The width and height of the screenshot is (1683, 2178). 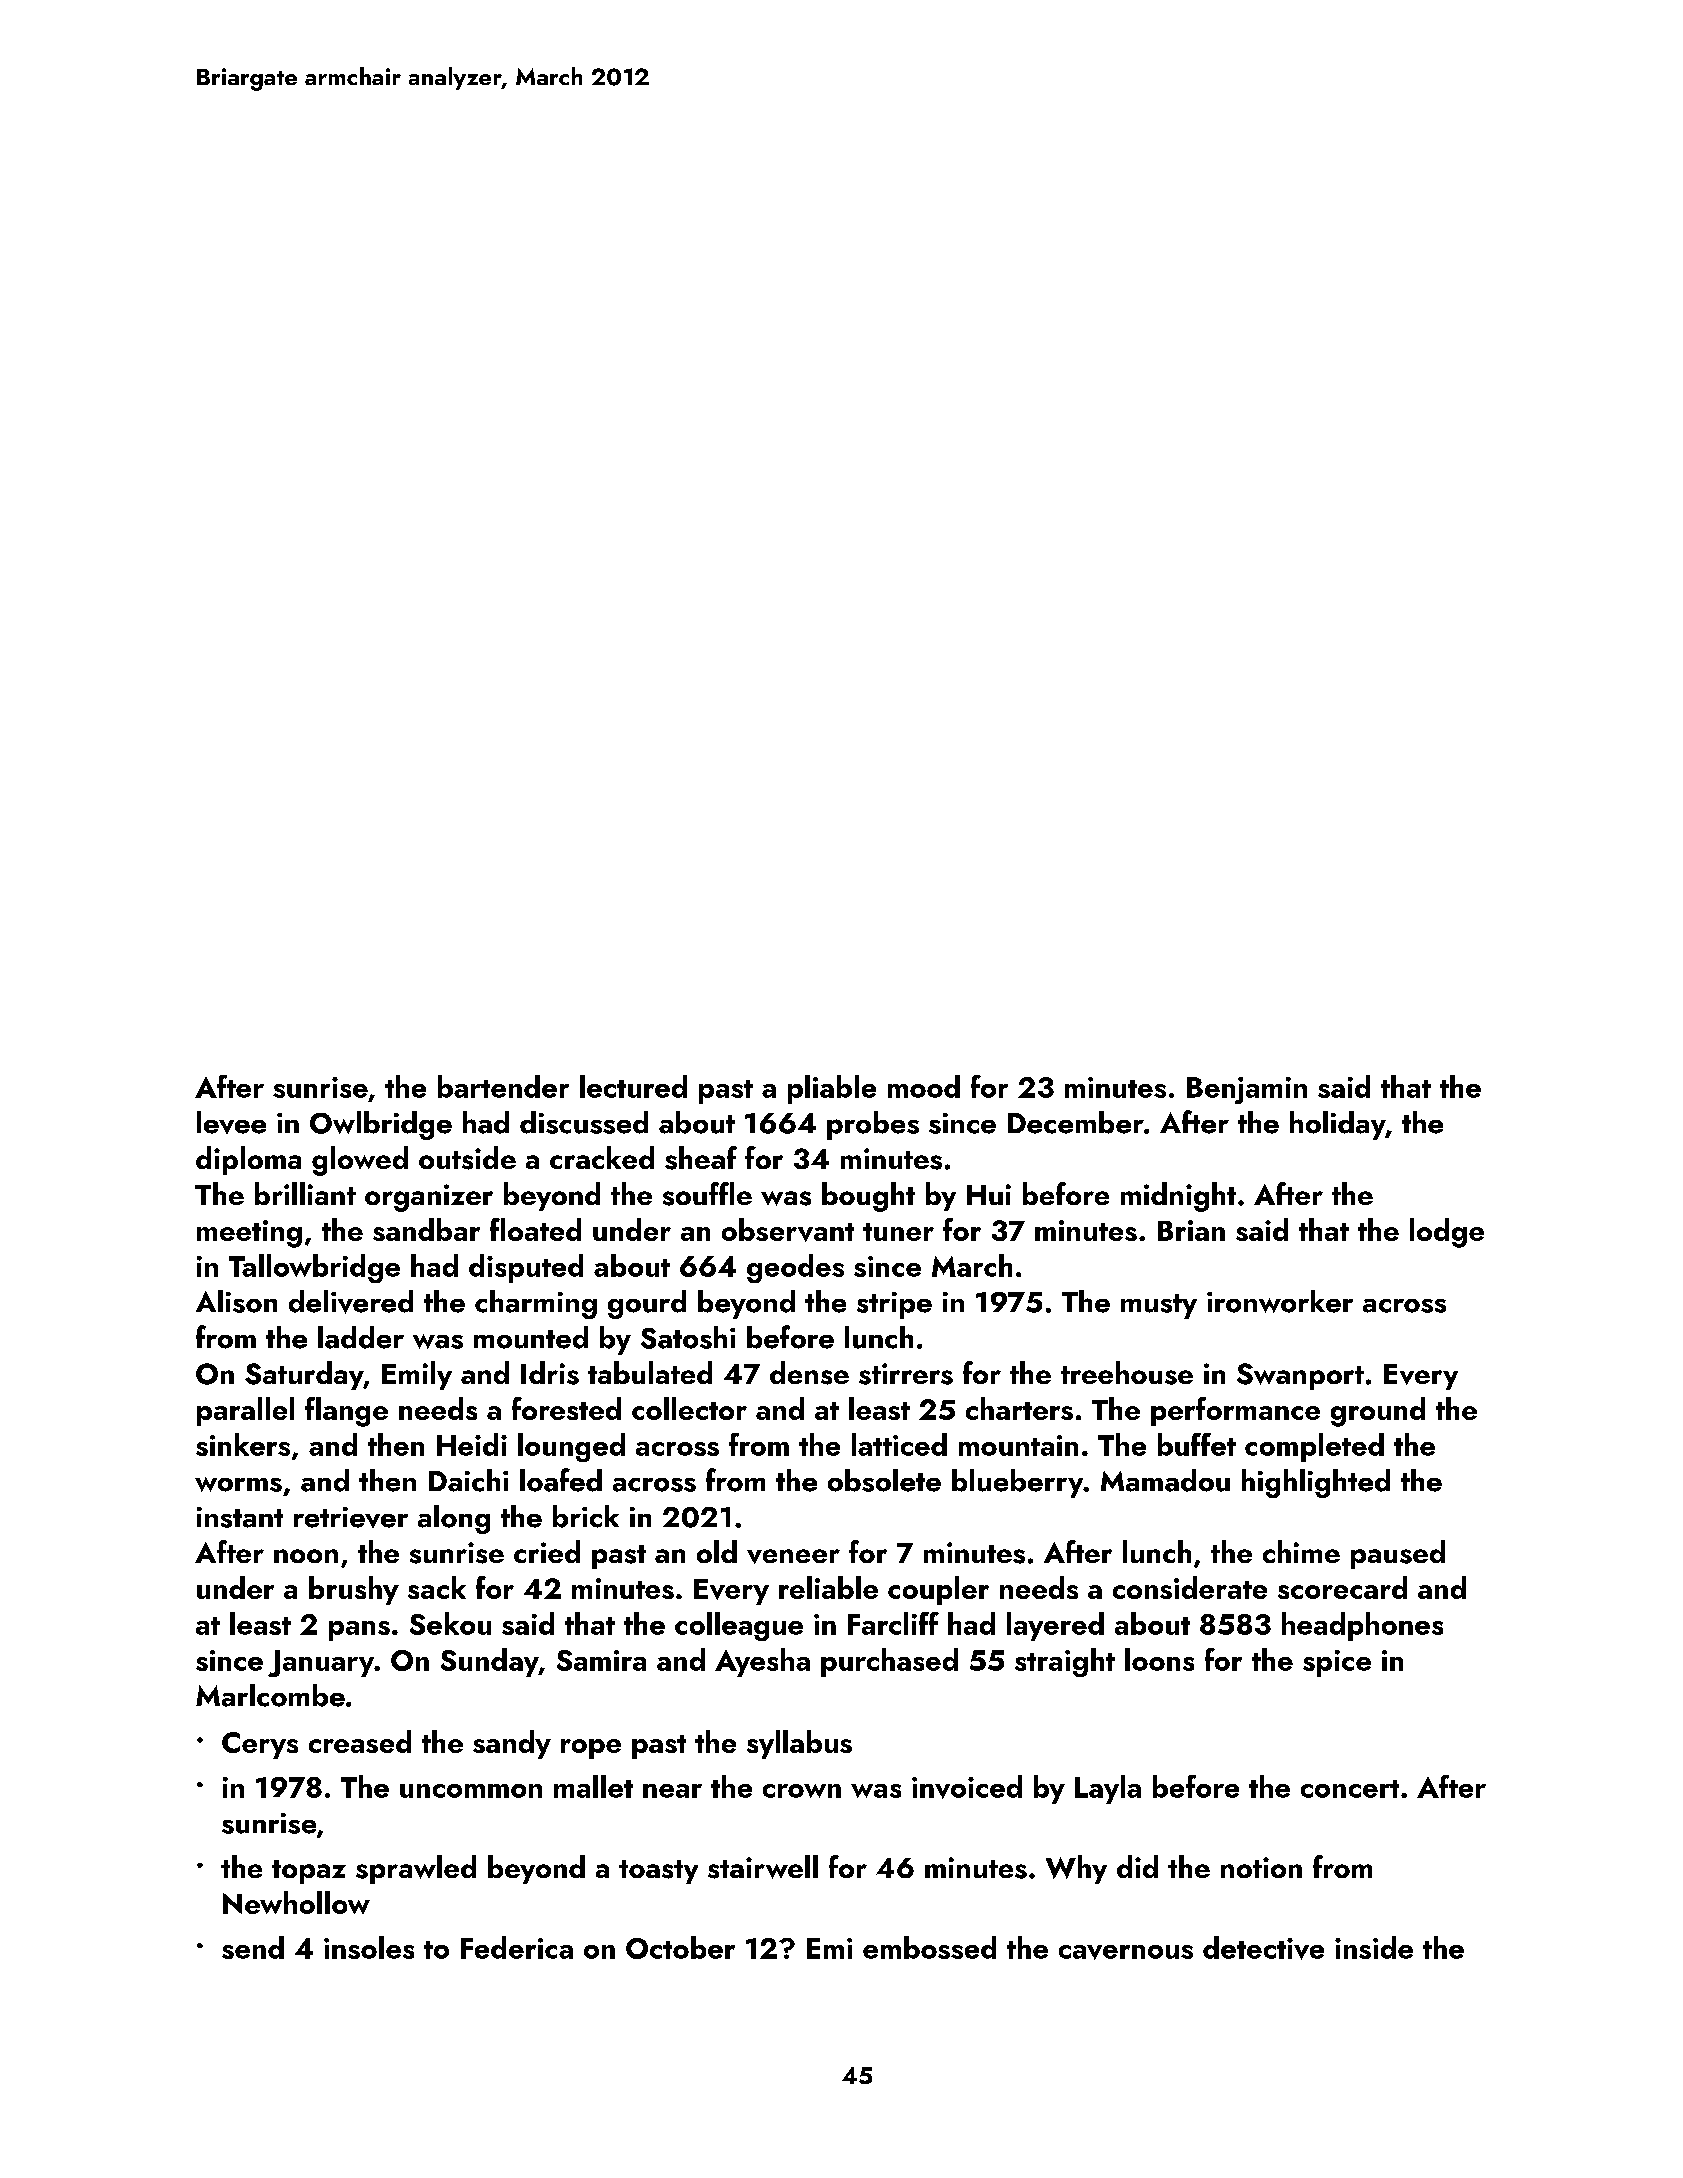 I want to click on embossed, so click(x=929, y=1947).
